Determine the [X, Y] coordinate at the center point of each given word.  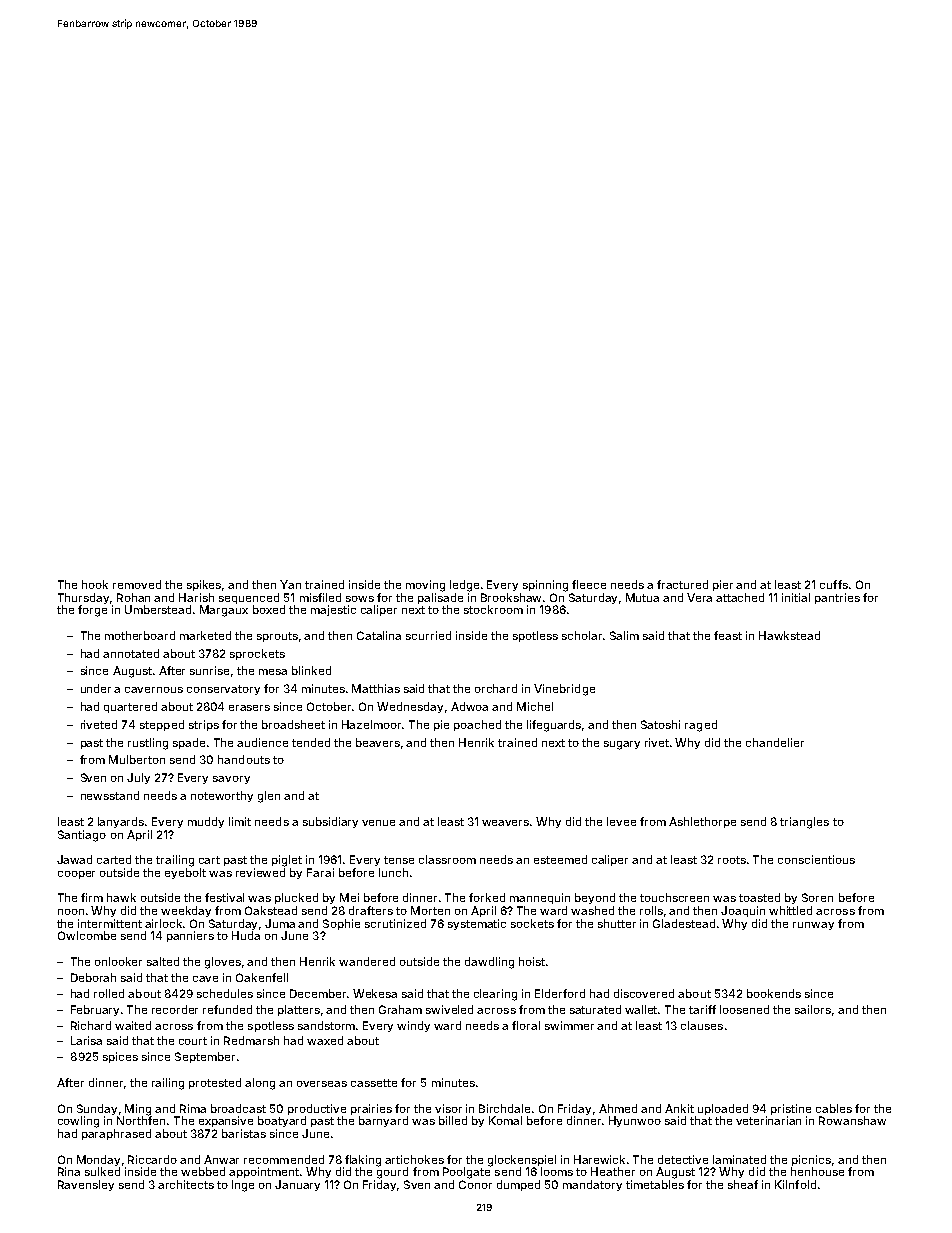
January [297, 1185]
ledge [464, 586]
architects [186, 1184]
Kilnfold [795, 1184]
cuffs [834, 584]
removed [137, 584]
